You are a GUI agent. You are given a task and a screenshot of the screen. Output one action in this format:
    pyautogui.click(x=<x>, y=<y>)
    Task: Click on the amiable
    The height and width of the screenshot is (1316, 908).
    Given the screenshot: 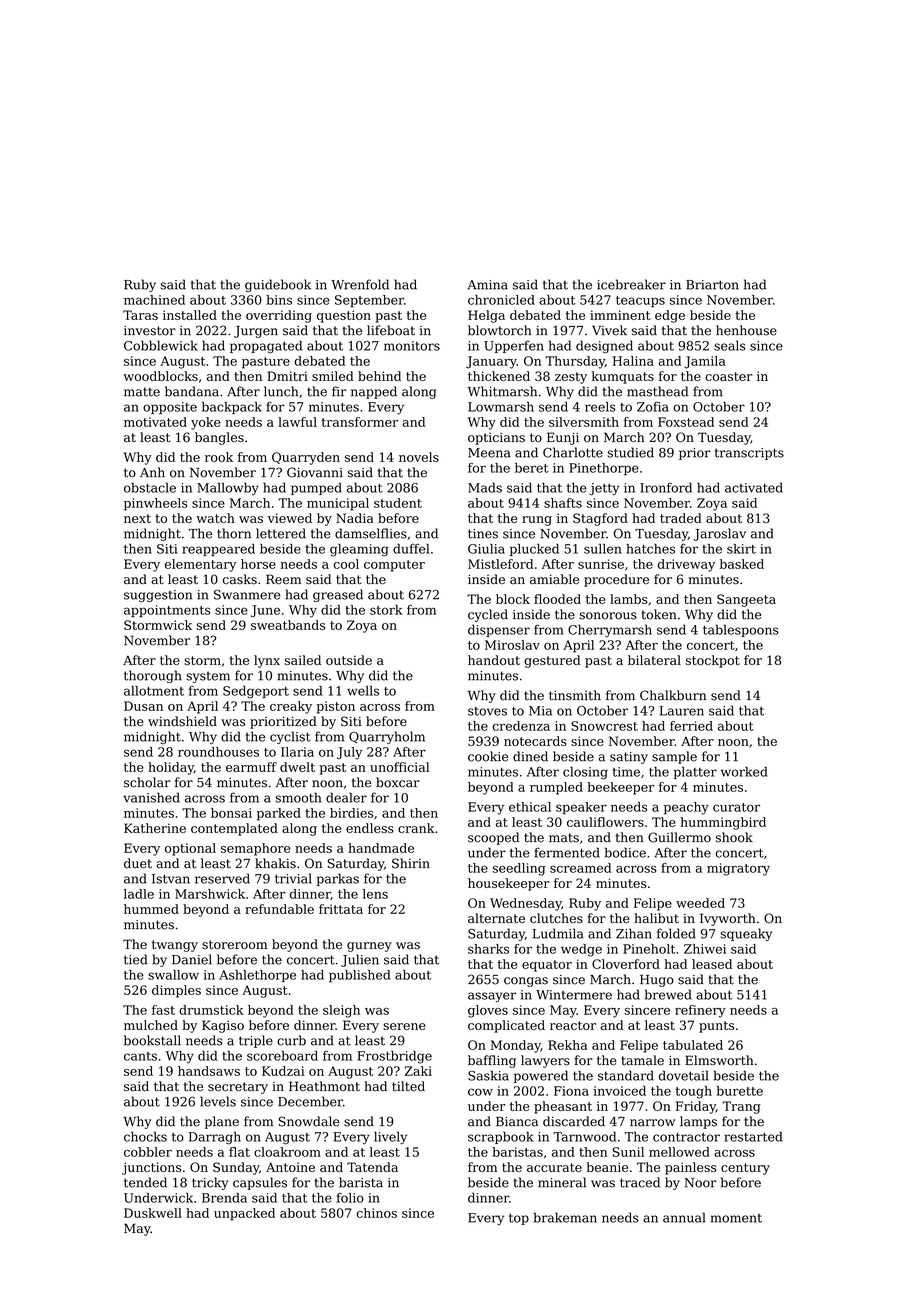 What is the action you would take?
    pyautogui.click(x=554, y=579)
